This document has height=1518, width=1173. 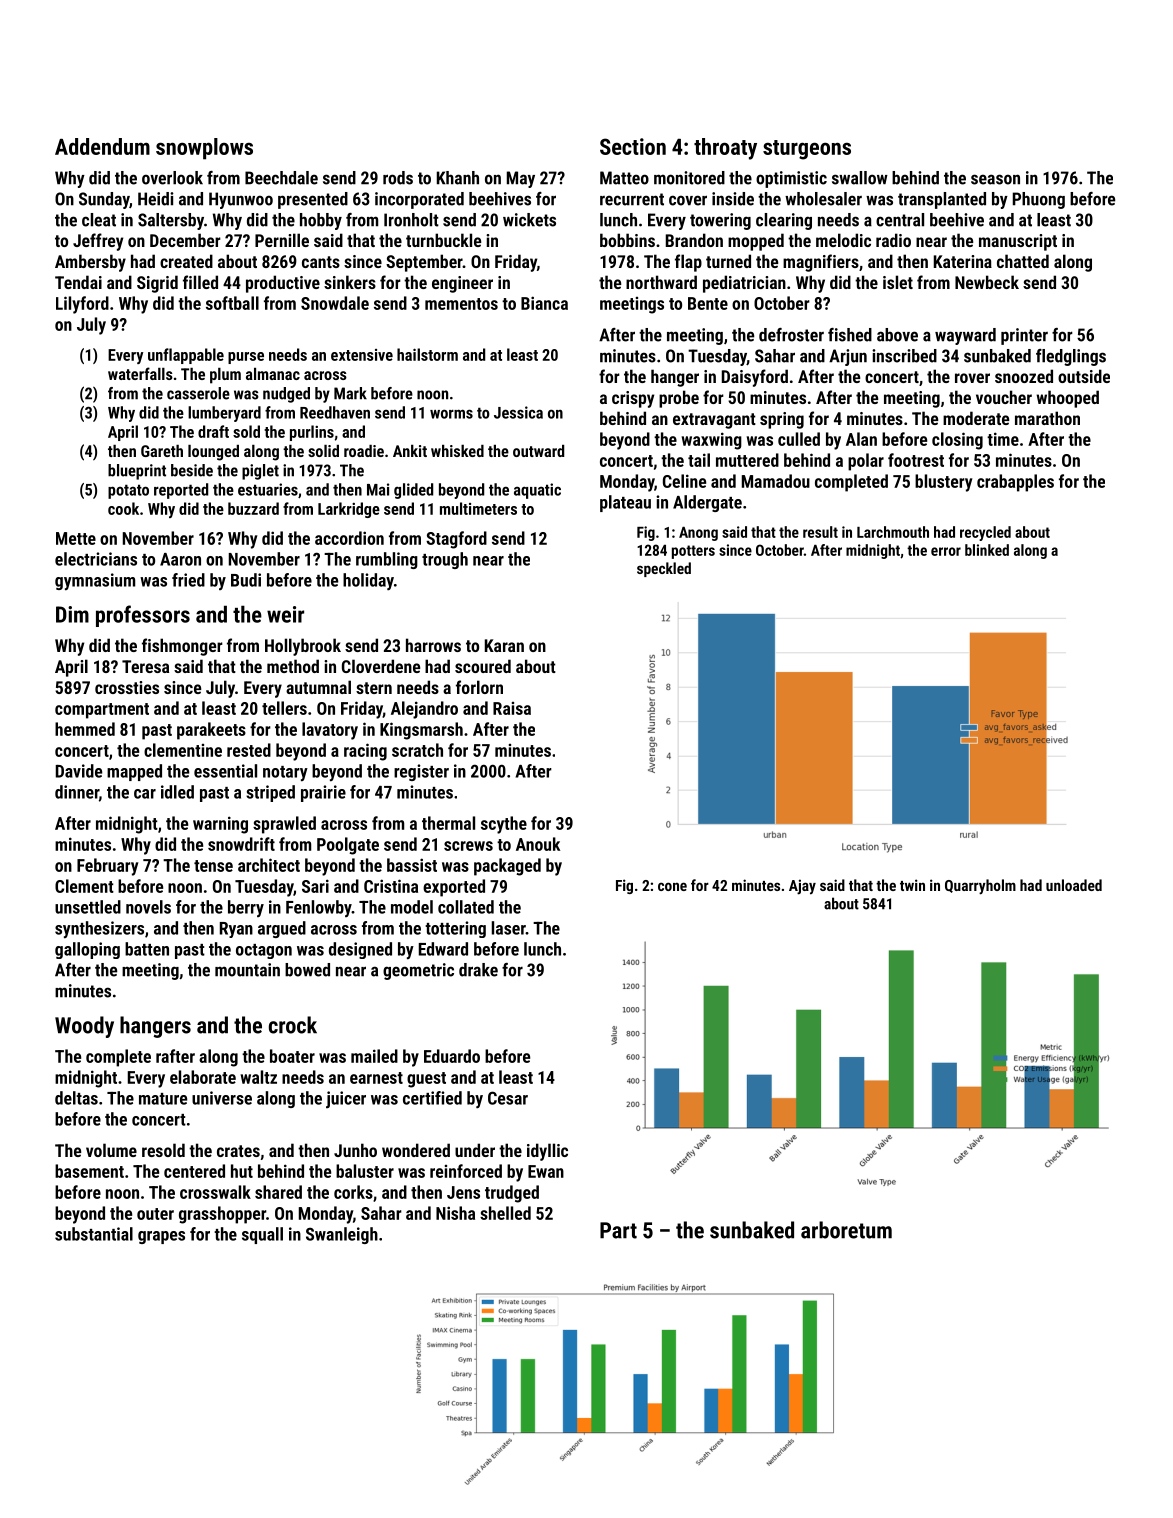 I want to click on Ajay, so click(x=802, y=887).
